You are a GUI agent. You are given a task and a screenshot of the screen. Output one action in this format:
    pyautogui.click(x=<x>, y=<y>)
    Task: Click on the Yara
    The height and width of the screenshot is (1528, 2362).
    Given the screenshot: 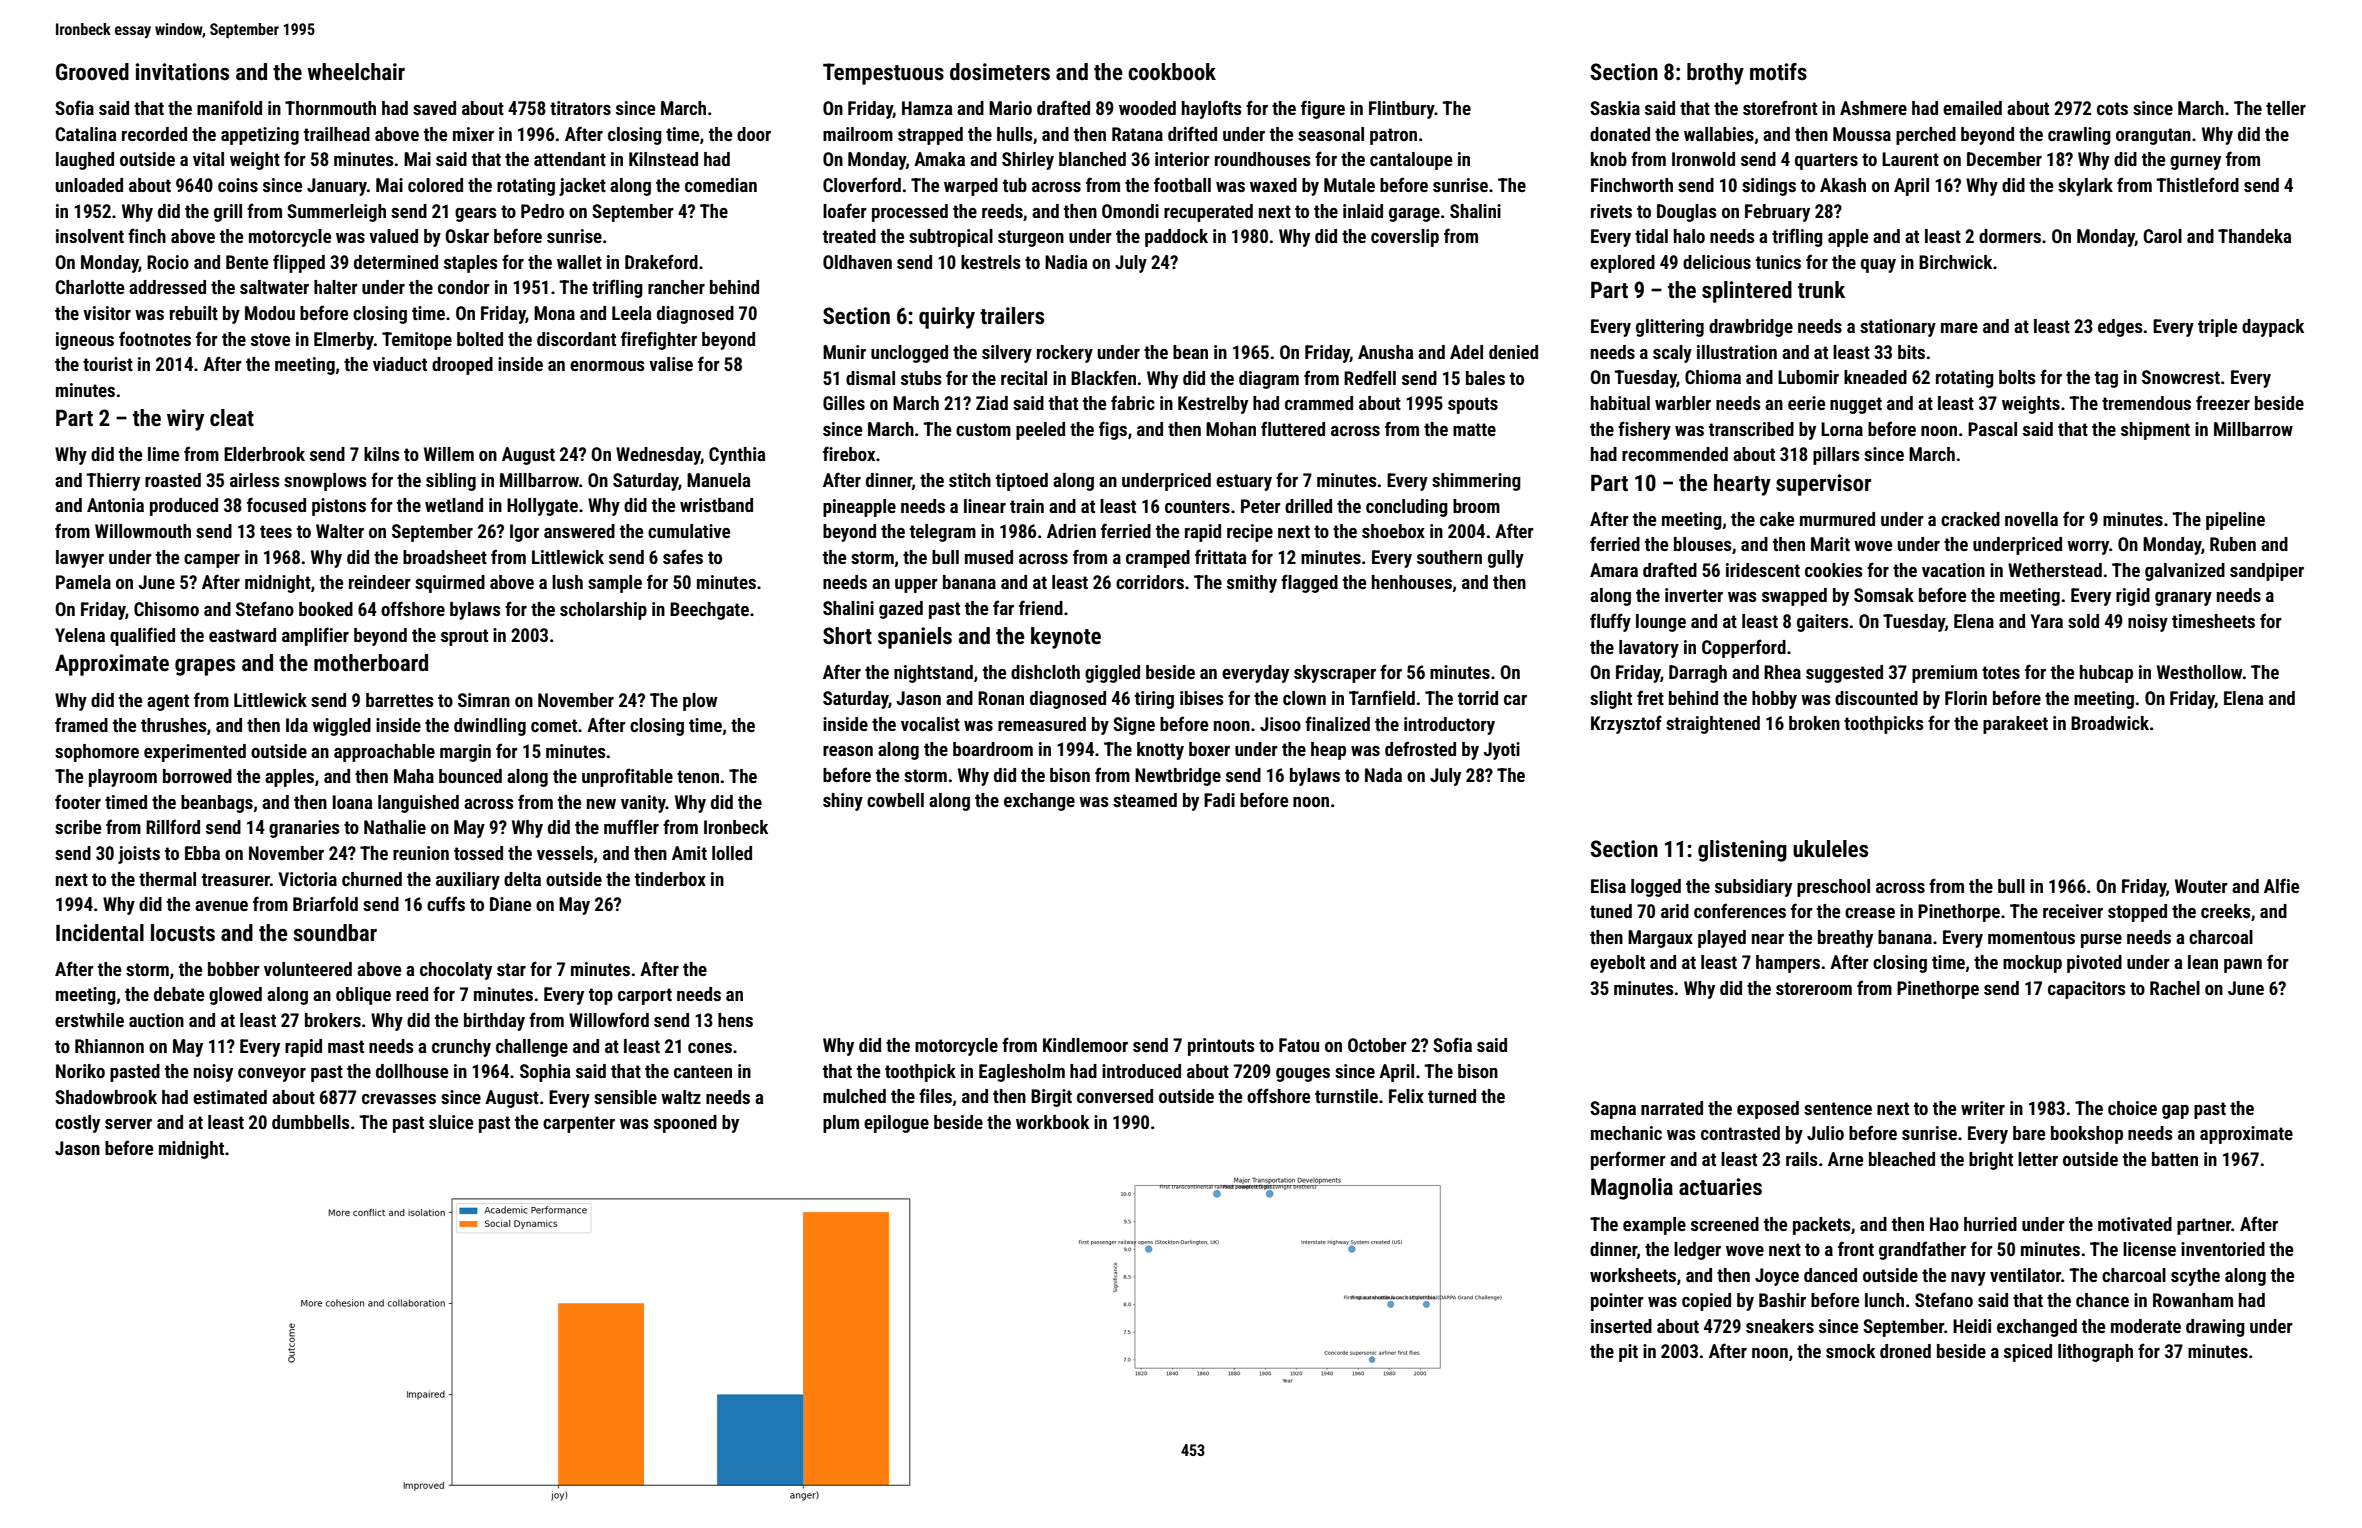 What is the action you would take?
    pyautogui.click(x=2047, y=621)
